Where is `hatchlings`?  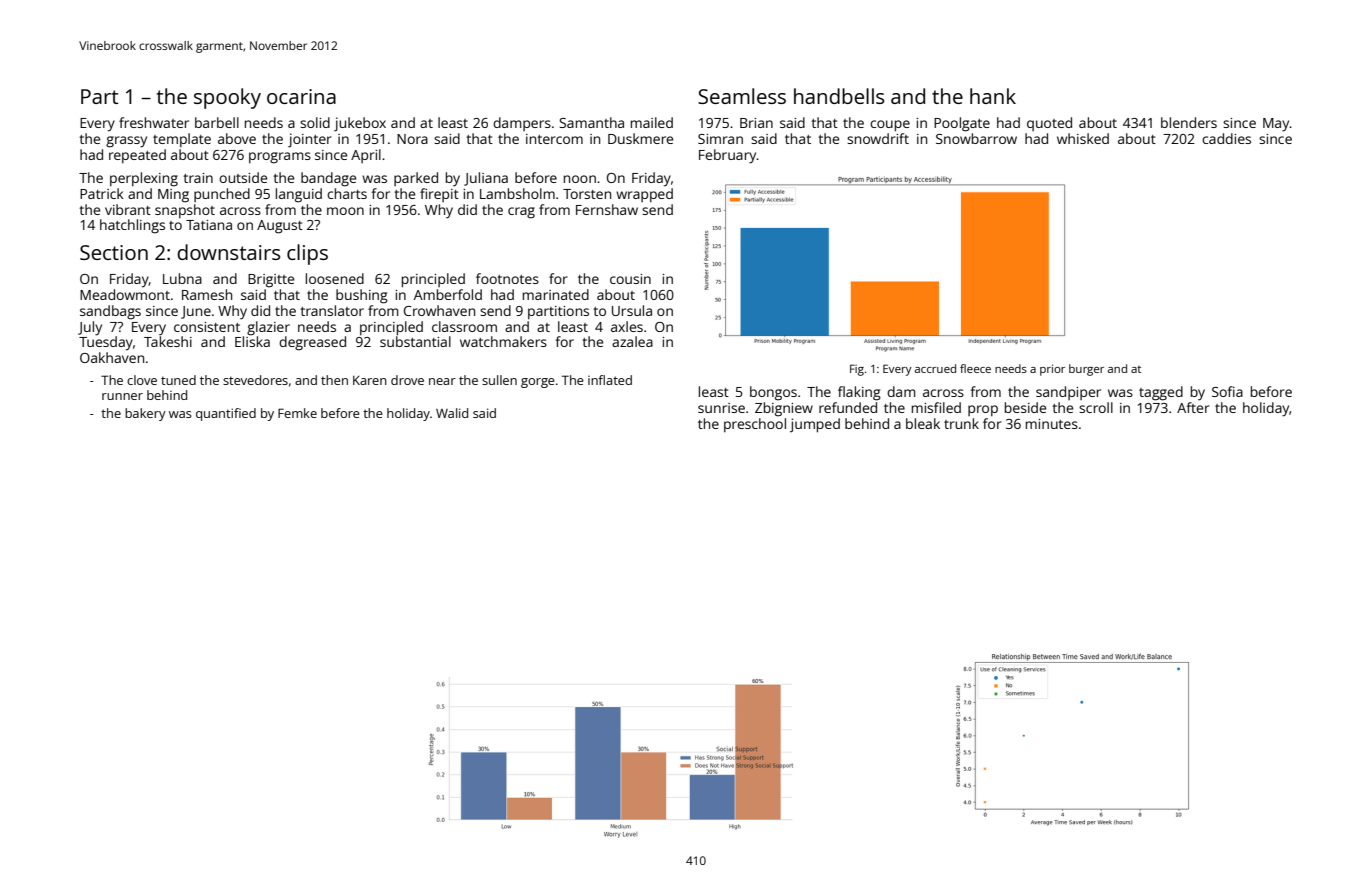 hatchlings is located at coordinates (132, 226).
